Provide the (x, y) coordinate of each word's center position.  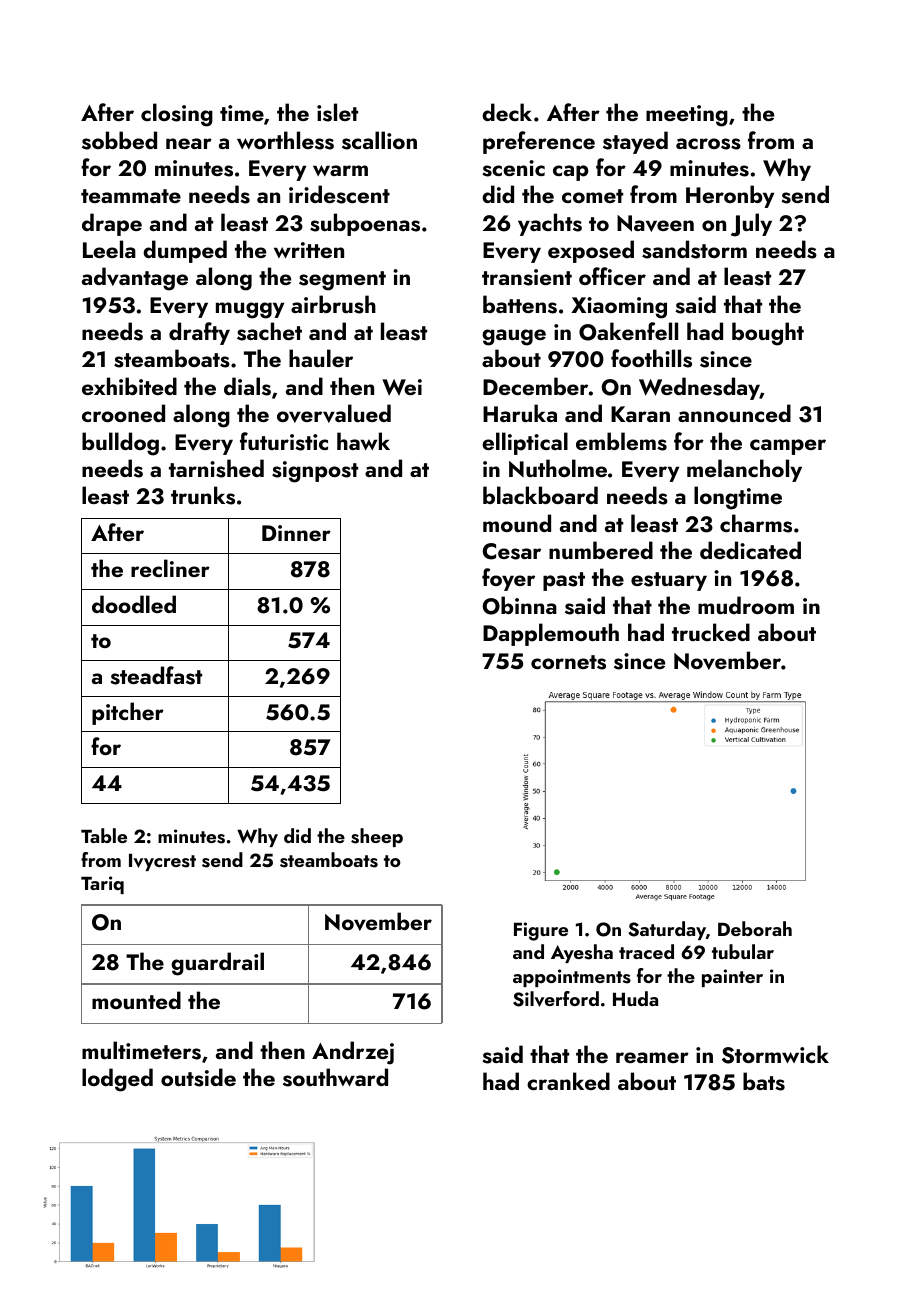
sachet (269, 331)
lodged (117, 1080)
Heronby (730, 196)
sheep (377, 837)
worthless (285, 140)
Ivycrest (162, 862)
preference (539, 142)
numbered (601, 550)
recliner (170, 568)
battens (520, 304)
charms (756, 523)
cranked (568, 1081)
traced (646, 951)
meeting (687, 116)
